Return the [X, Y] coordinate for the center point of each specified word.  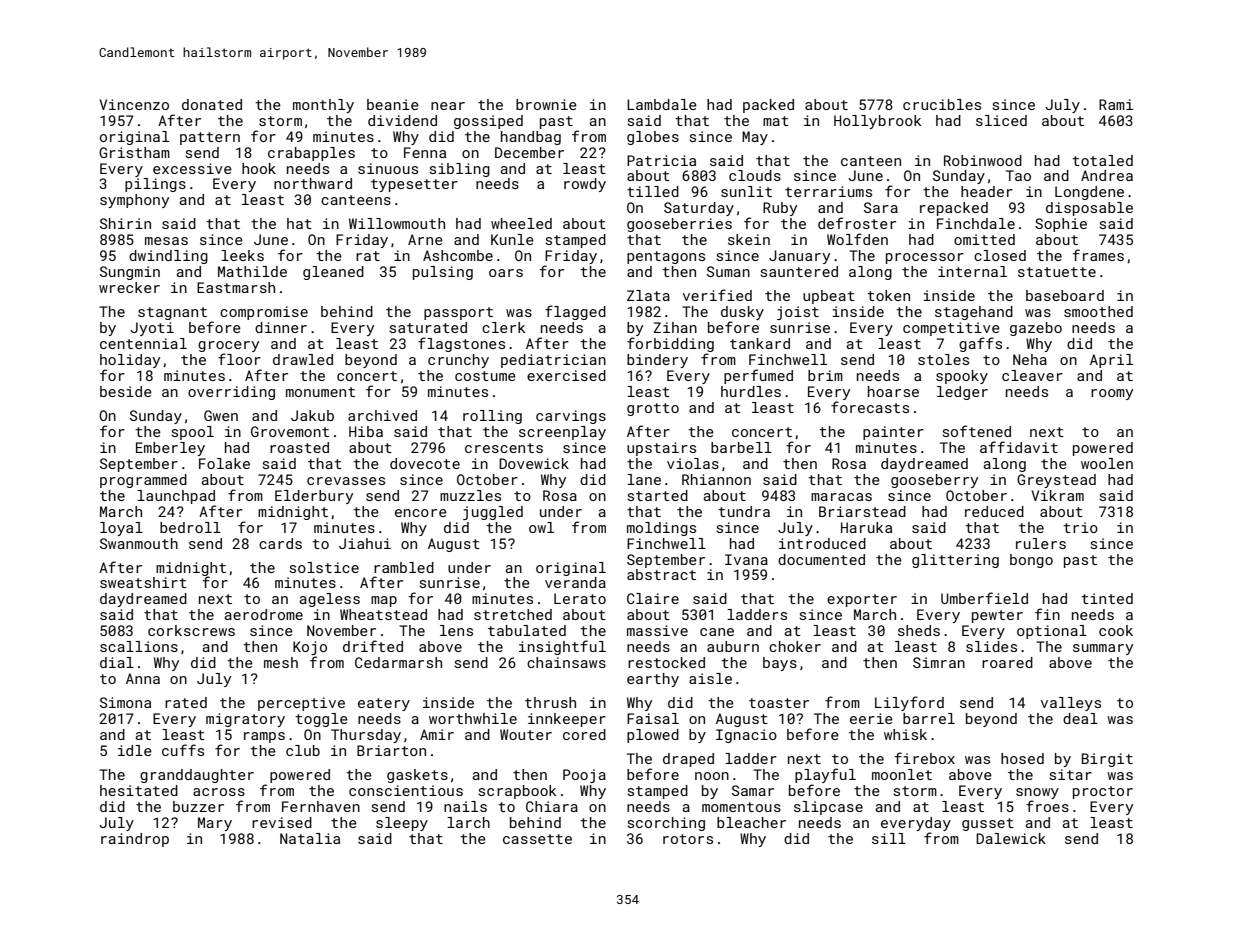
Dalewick [1011, 838]
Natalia [310, 838]
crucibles [942, 104]
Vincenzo [134, 104]
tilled [653, 191]
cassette [537, 839]
